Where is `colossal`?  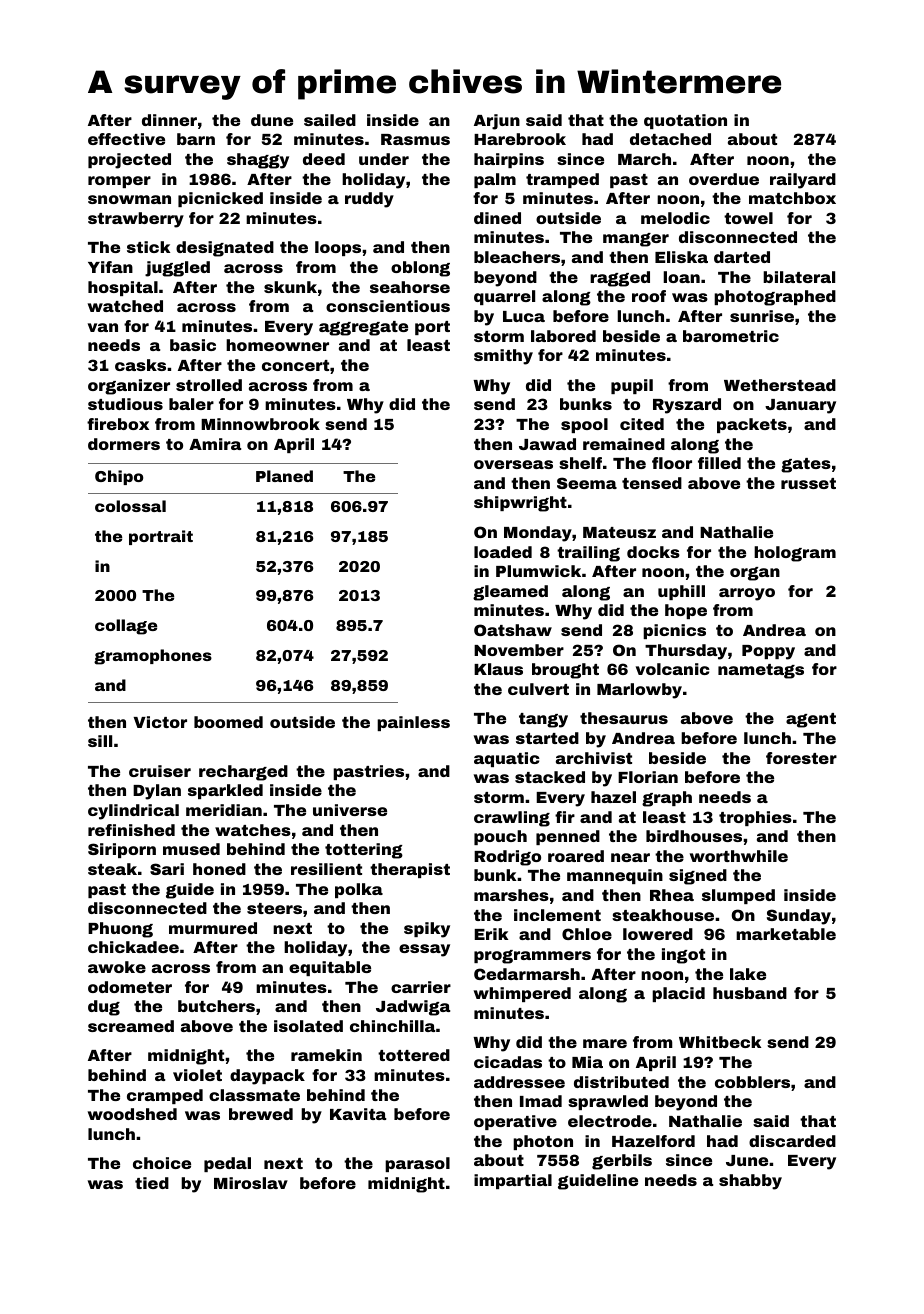
colossal is located at coordinates (130, 506).
